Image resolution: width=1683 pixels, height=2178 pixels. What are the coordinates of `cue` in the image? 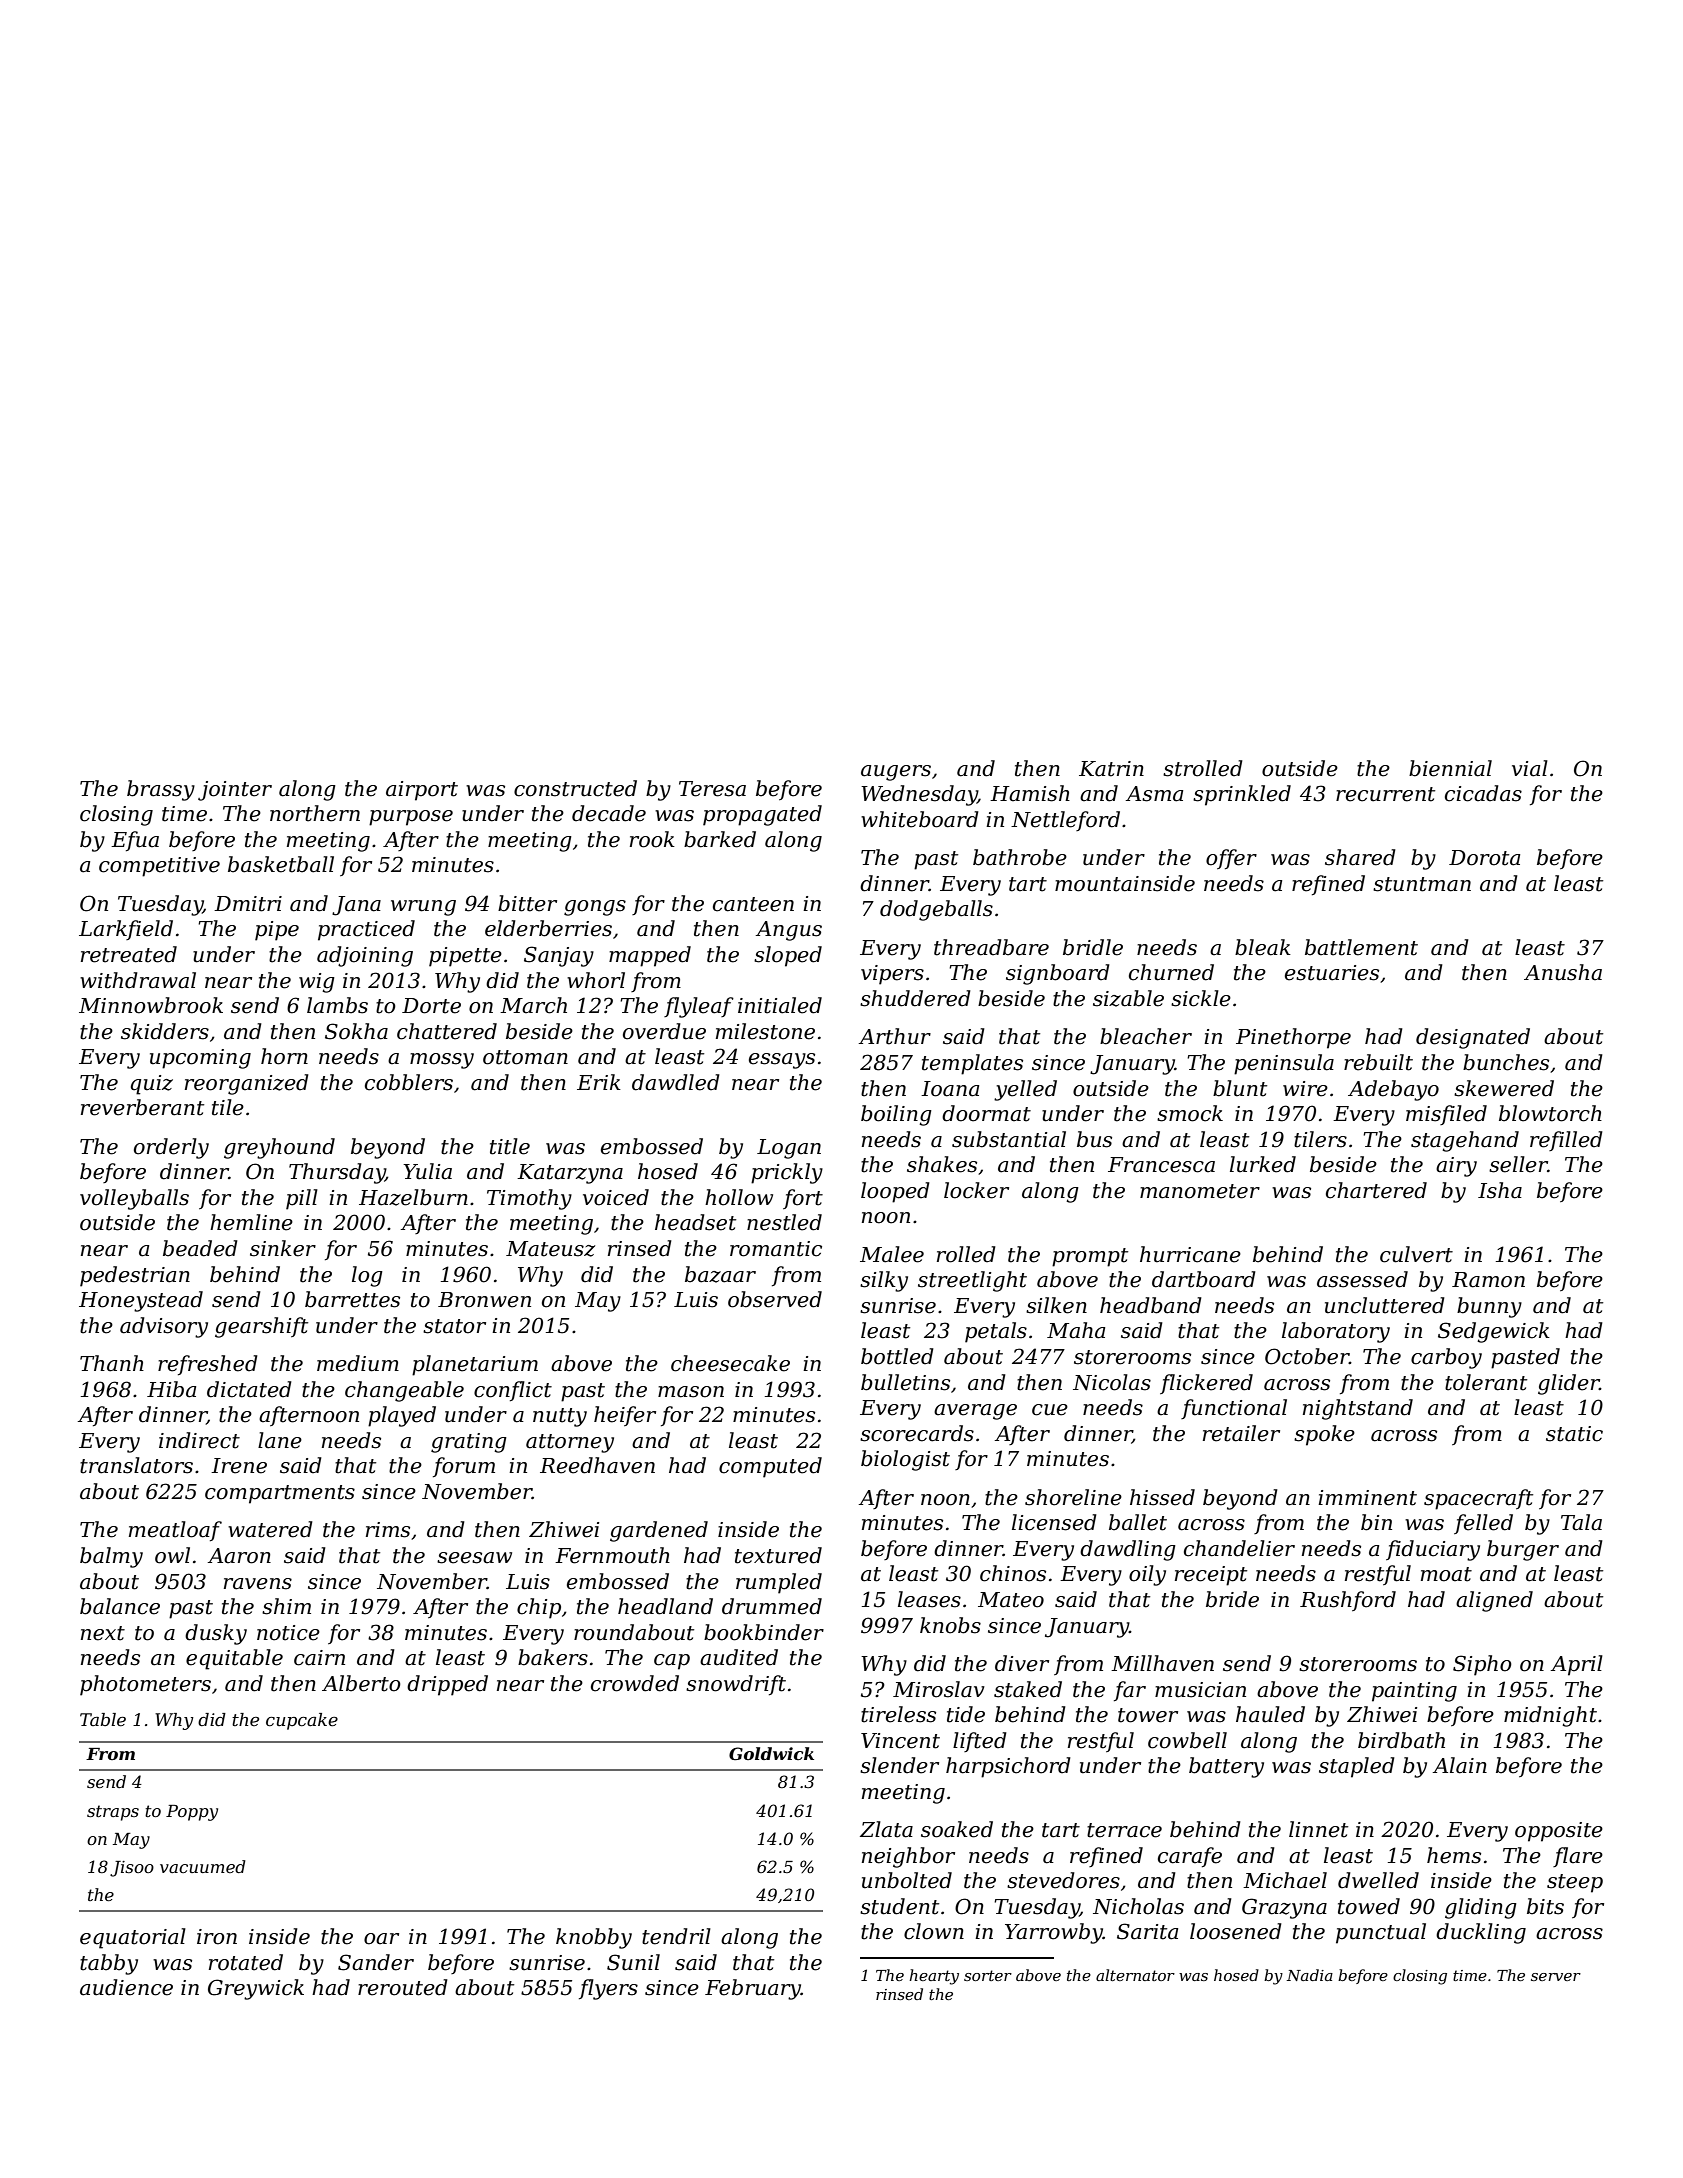 It's located at (1050, 1410).
